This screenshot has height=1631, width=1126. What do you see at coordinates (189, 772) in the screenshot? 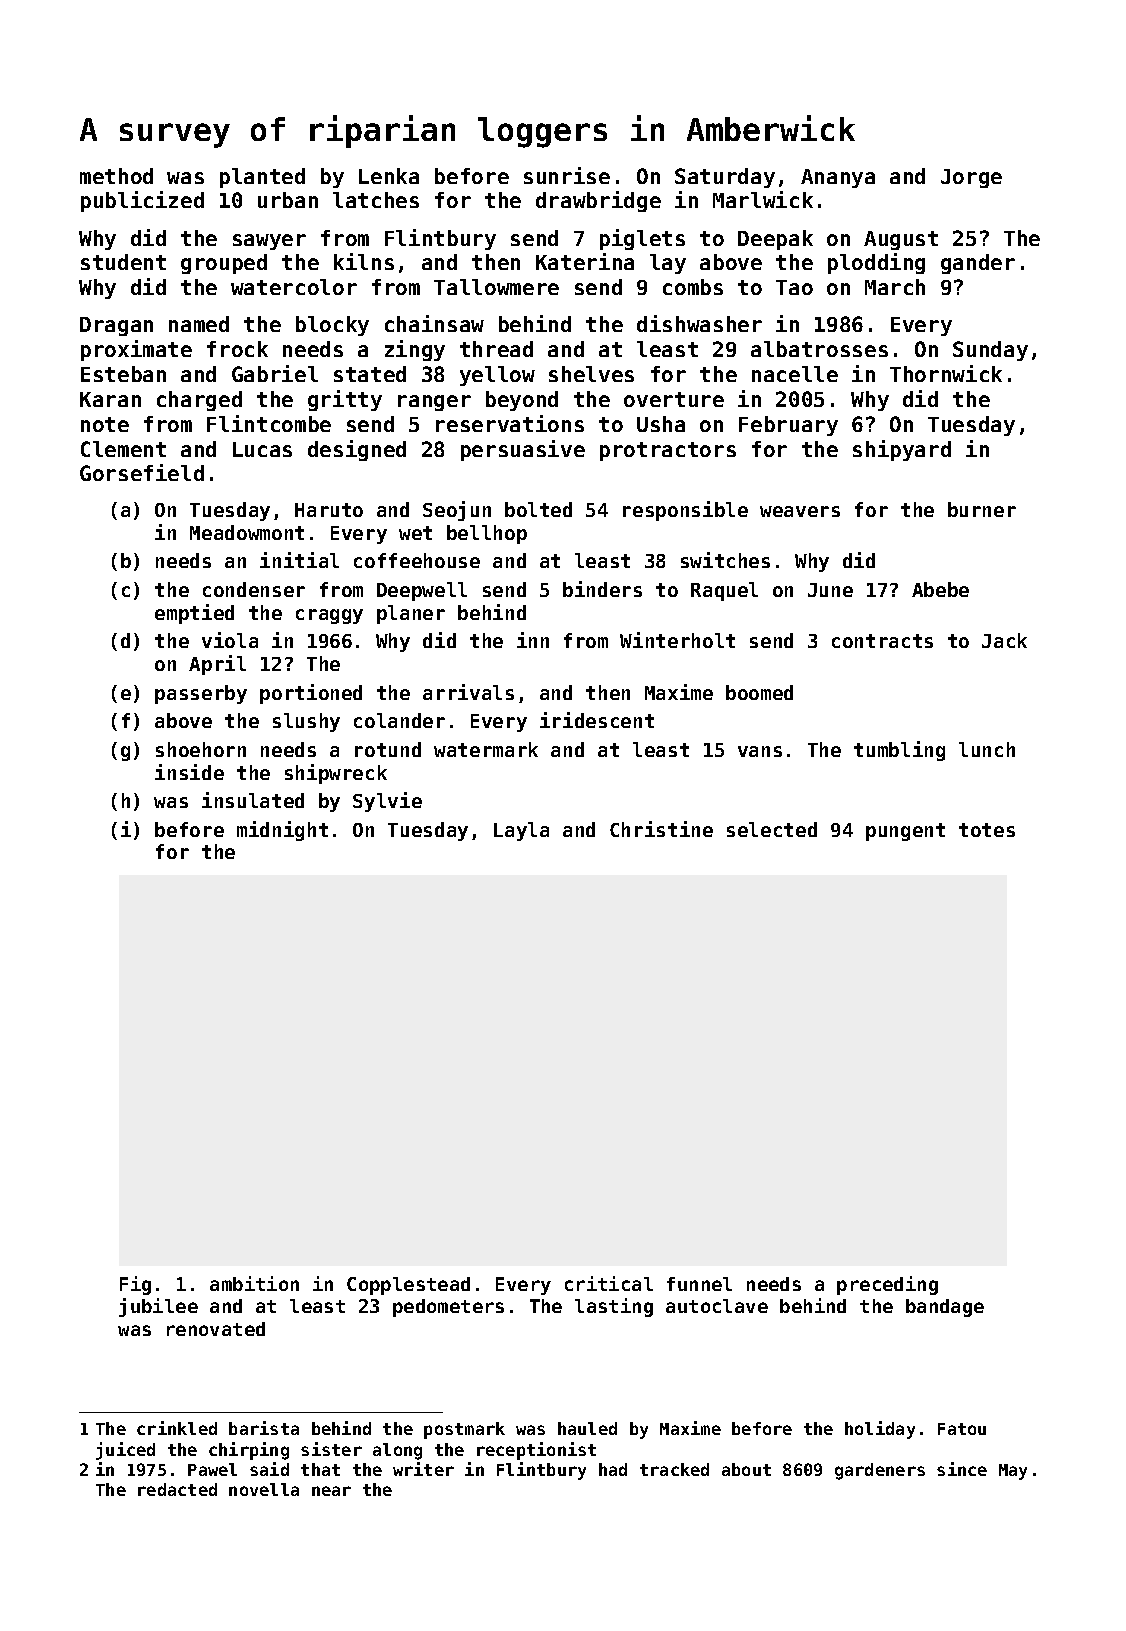
I see `inside` at bounding box center [189, 772].
